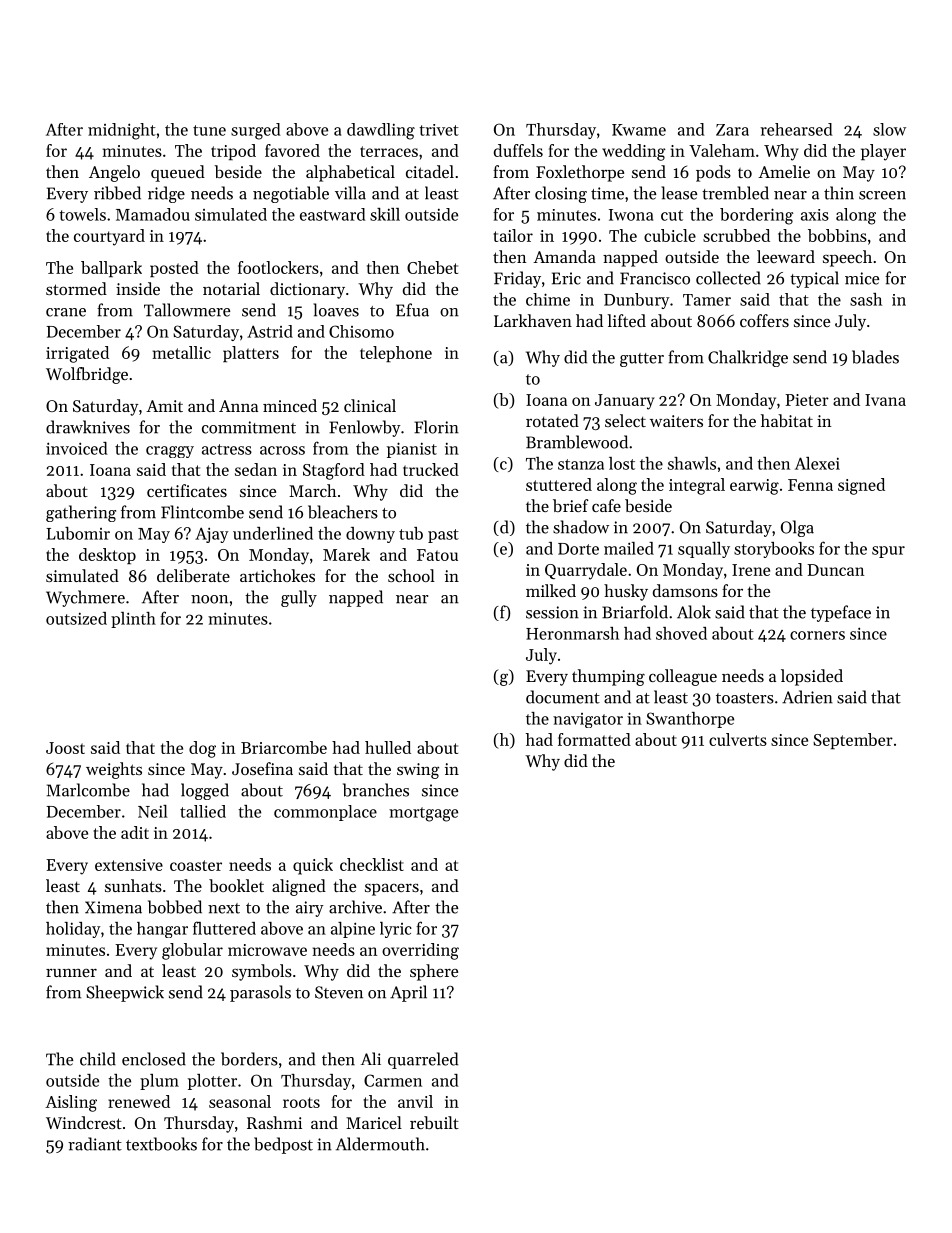  I want to click on midnight, so click(122, 131).
